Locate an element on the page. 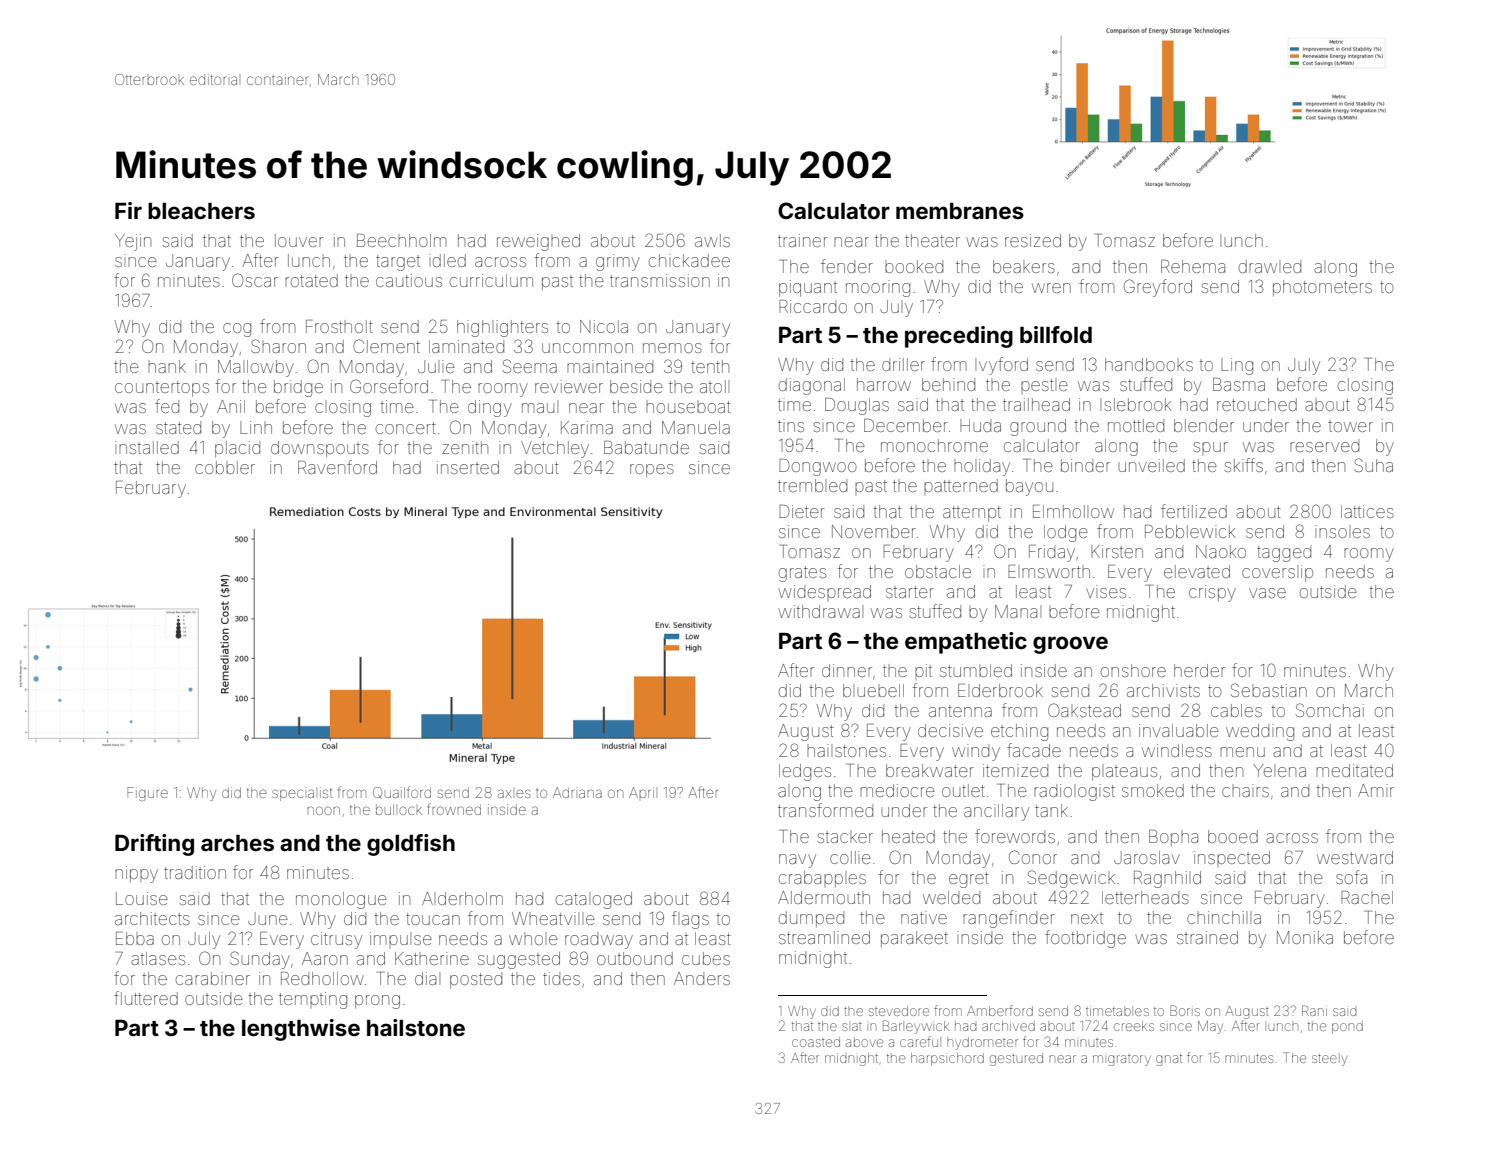 Image resolution: width=1509 pixels, height=1166 pixels. harpsichord is located at coordinates (947, 1059).
